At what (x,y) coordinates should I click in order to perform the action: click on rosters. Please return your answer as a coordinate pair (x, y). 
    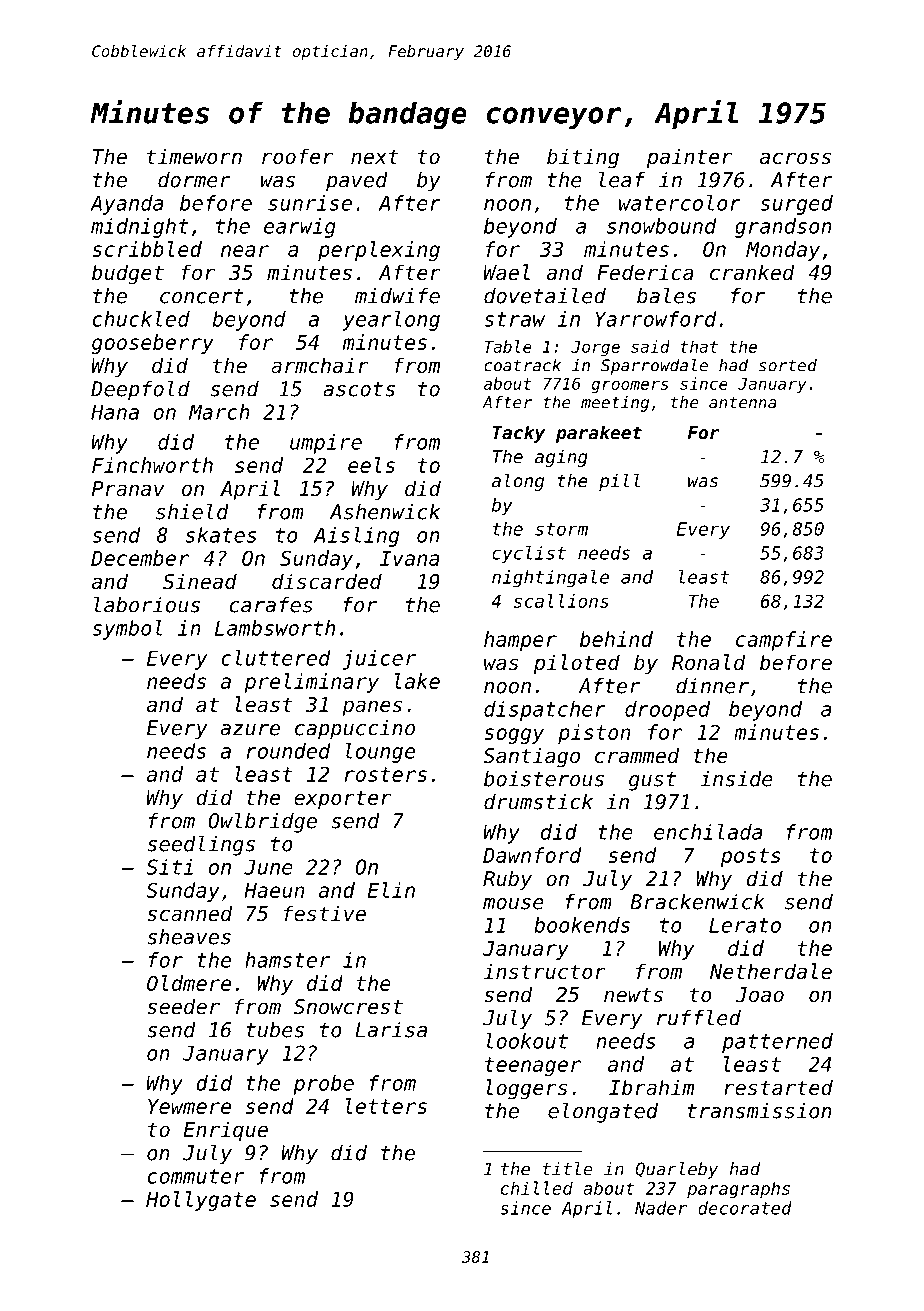
    Looking at the image, I should click on (386, 774).
